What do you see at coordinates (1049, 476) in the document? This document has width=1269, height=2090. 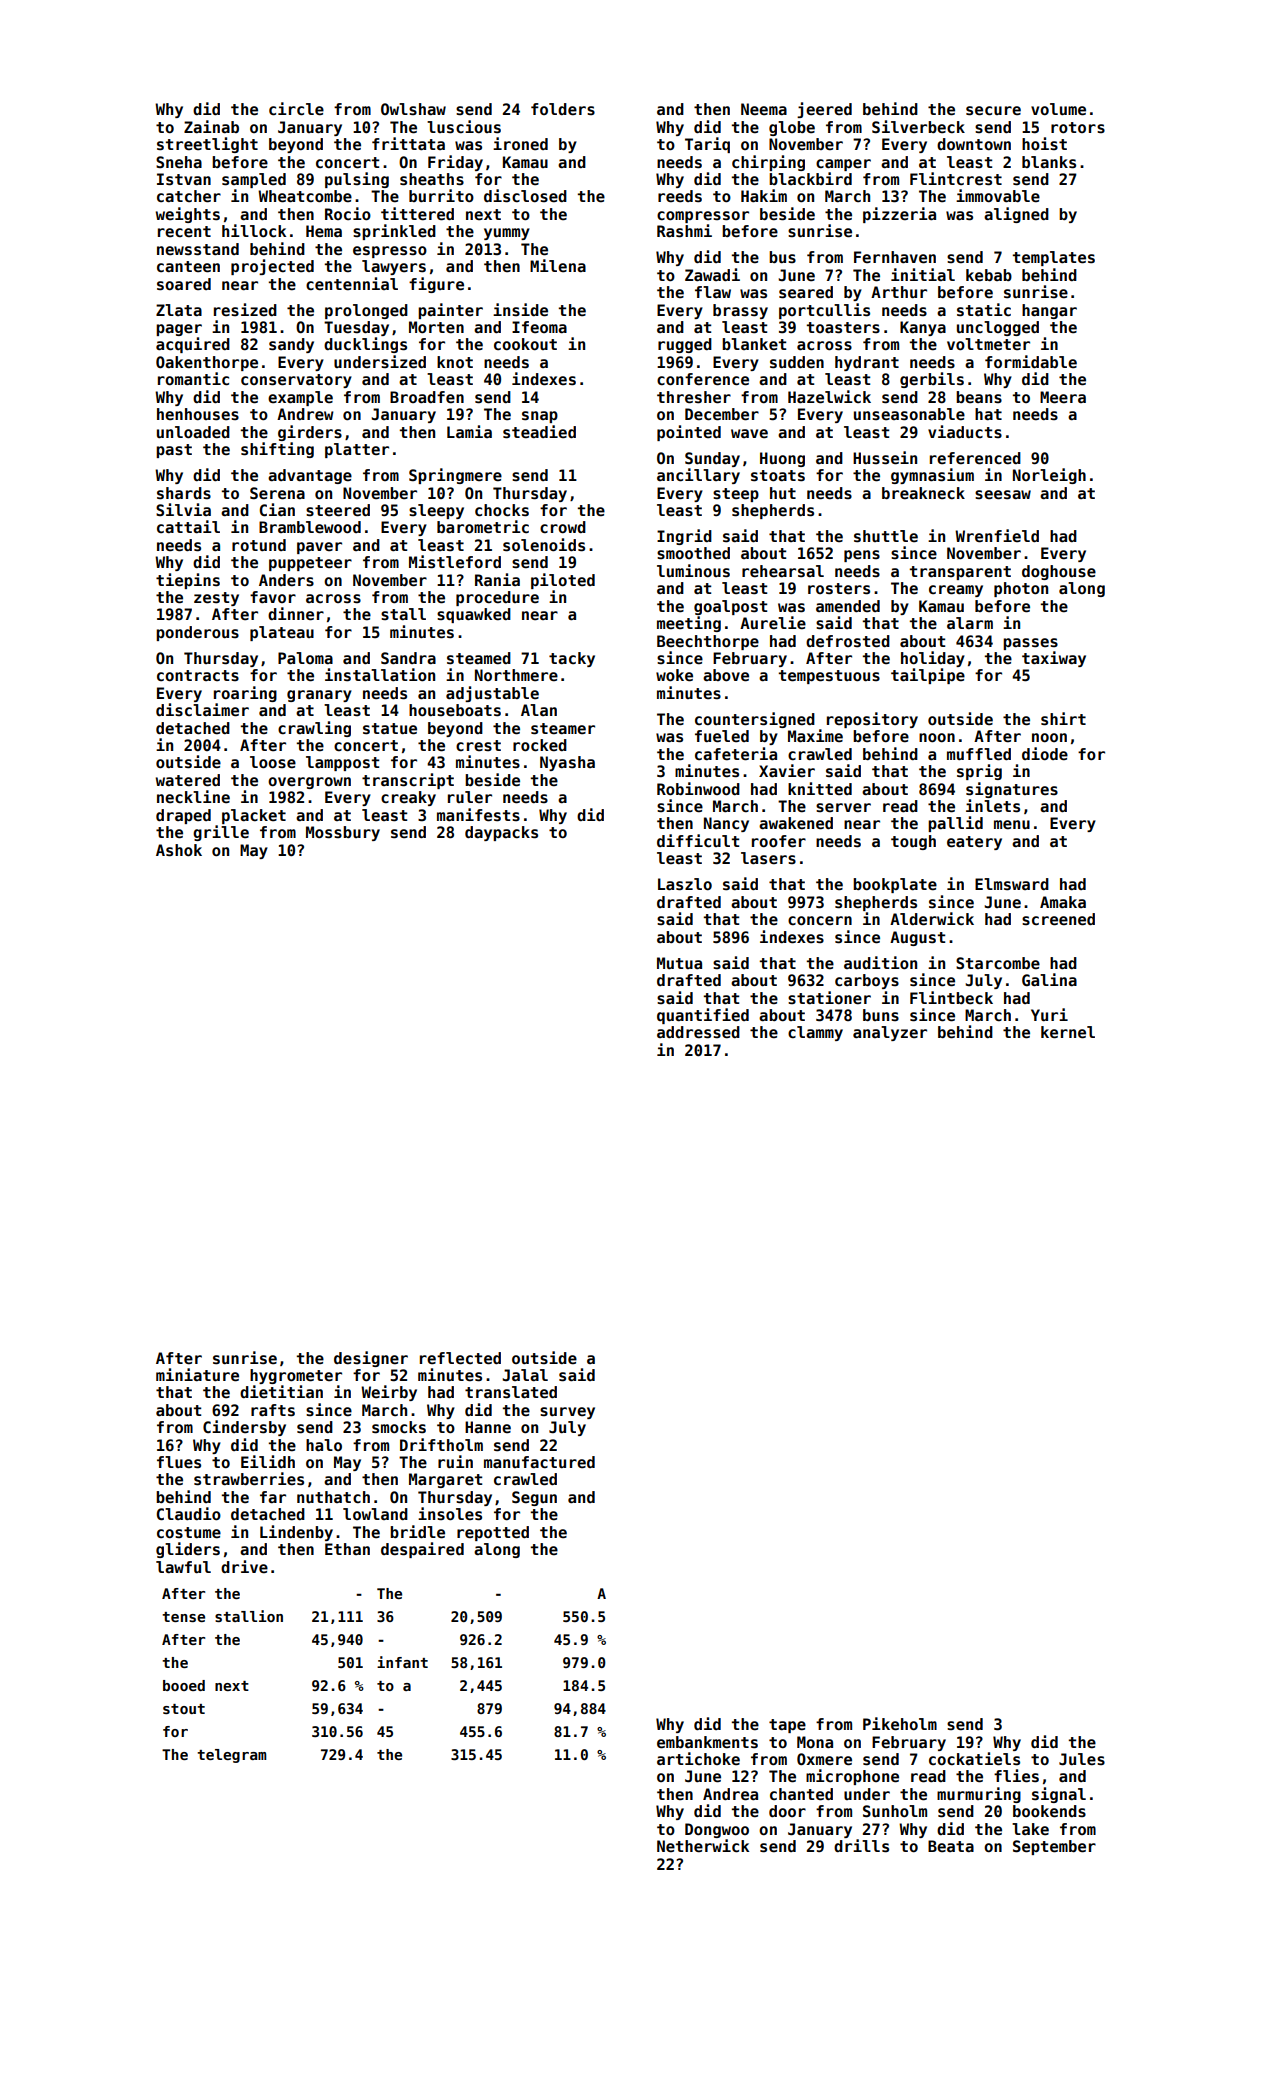 I see `Norleigh` at bounding box center [1049, 476].
